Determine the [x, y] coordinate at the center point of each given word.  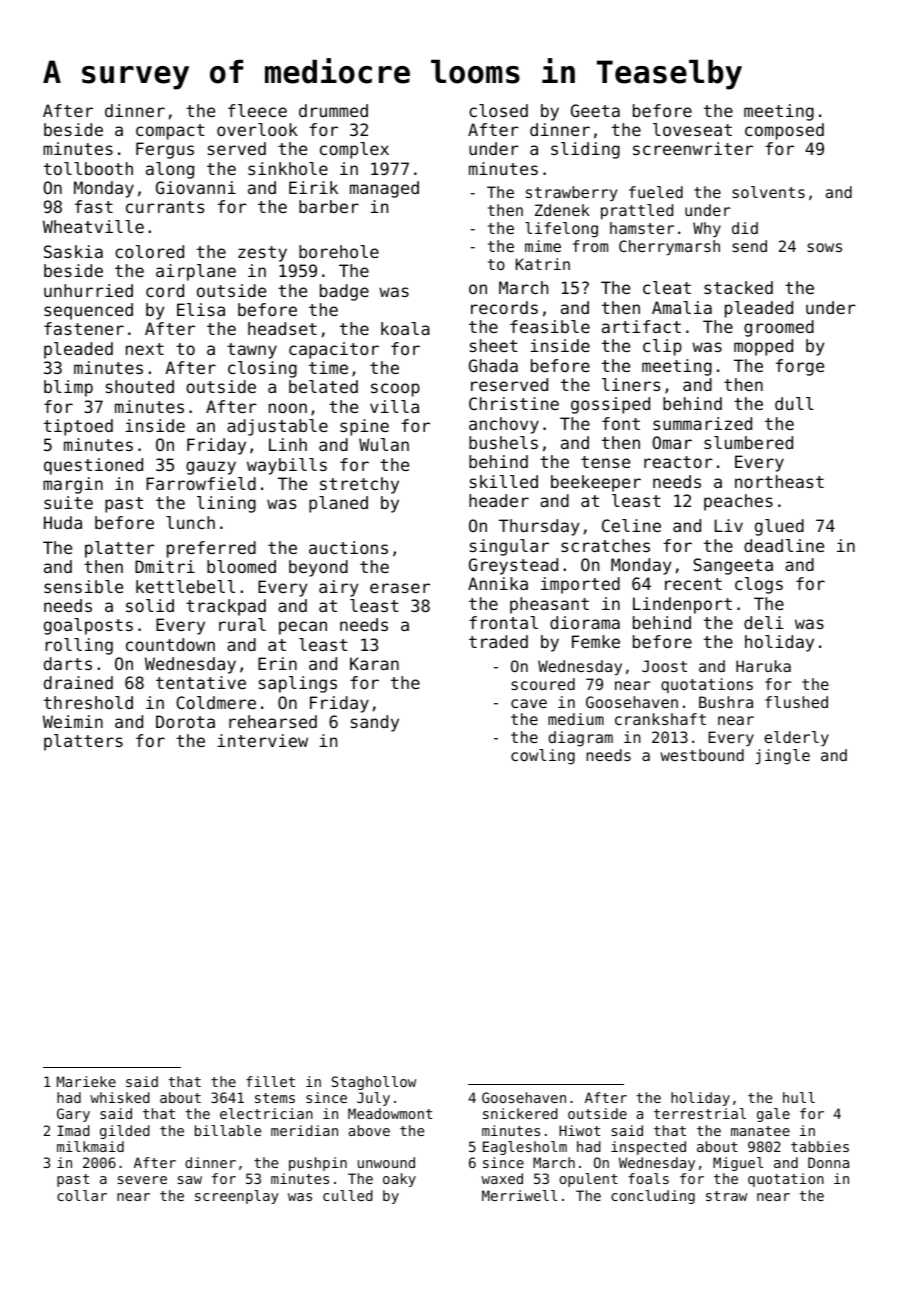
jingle [782, 757]
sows [824, 247]
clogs [759, 585]
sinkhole [288, 168]
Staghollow [374, 1083]
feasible [550, 326]
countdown [170, 644]
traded [498, 641]
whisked [120, 1097]
